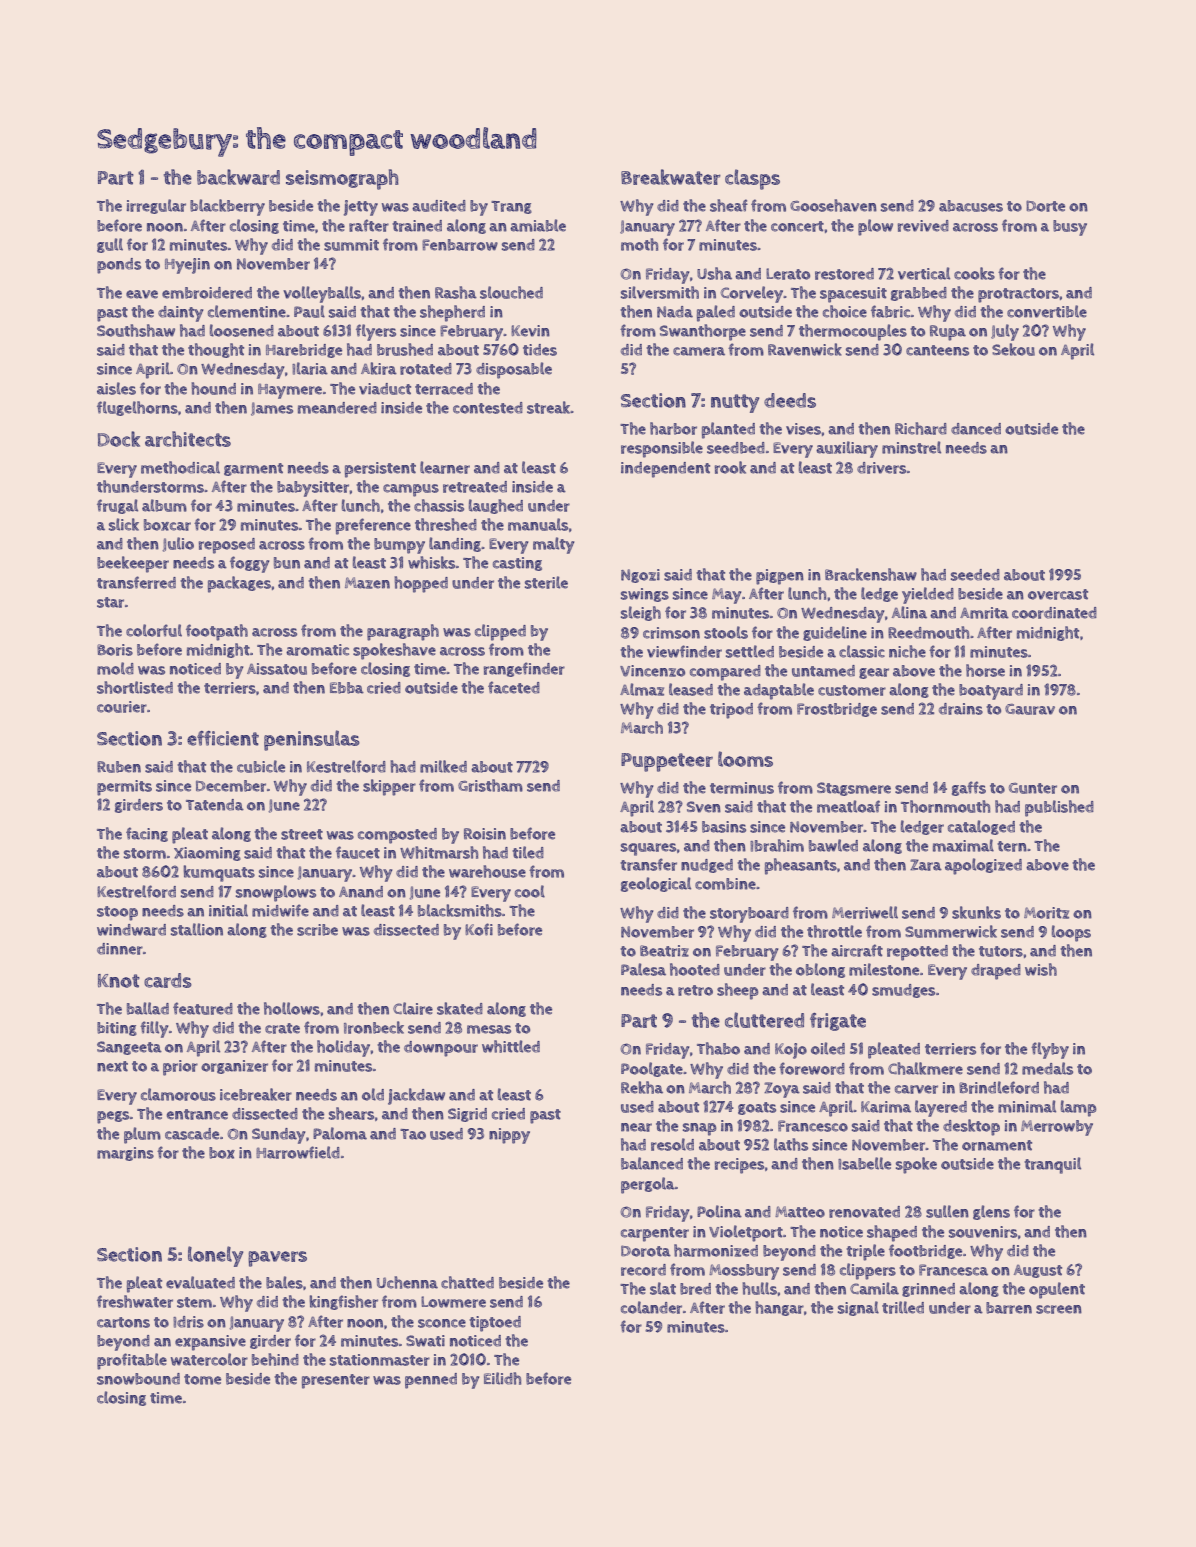  I want to click on blackberry, so click(227, 207).
